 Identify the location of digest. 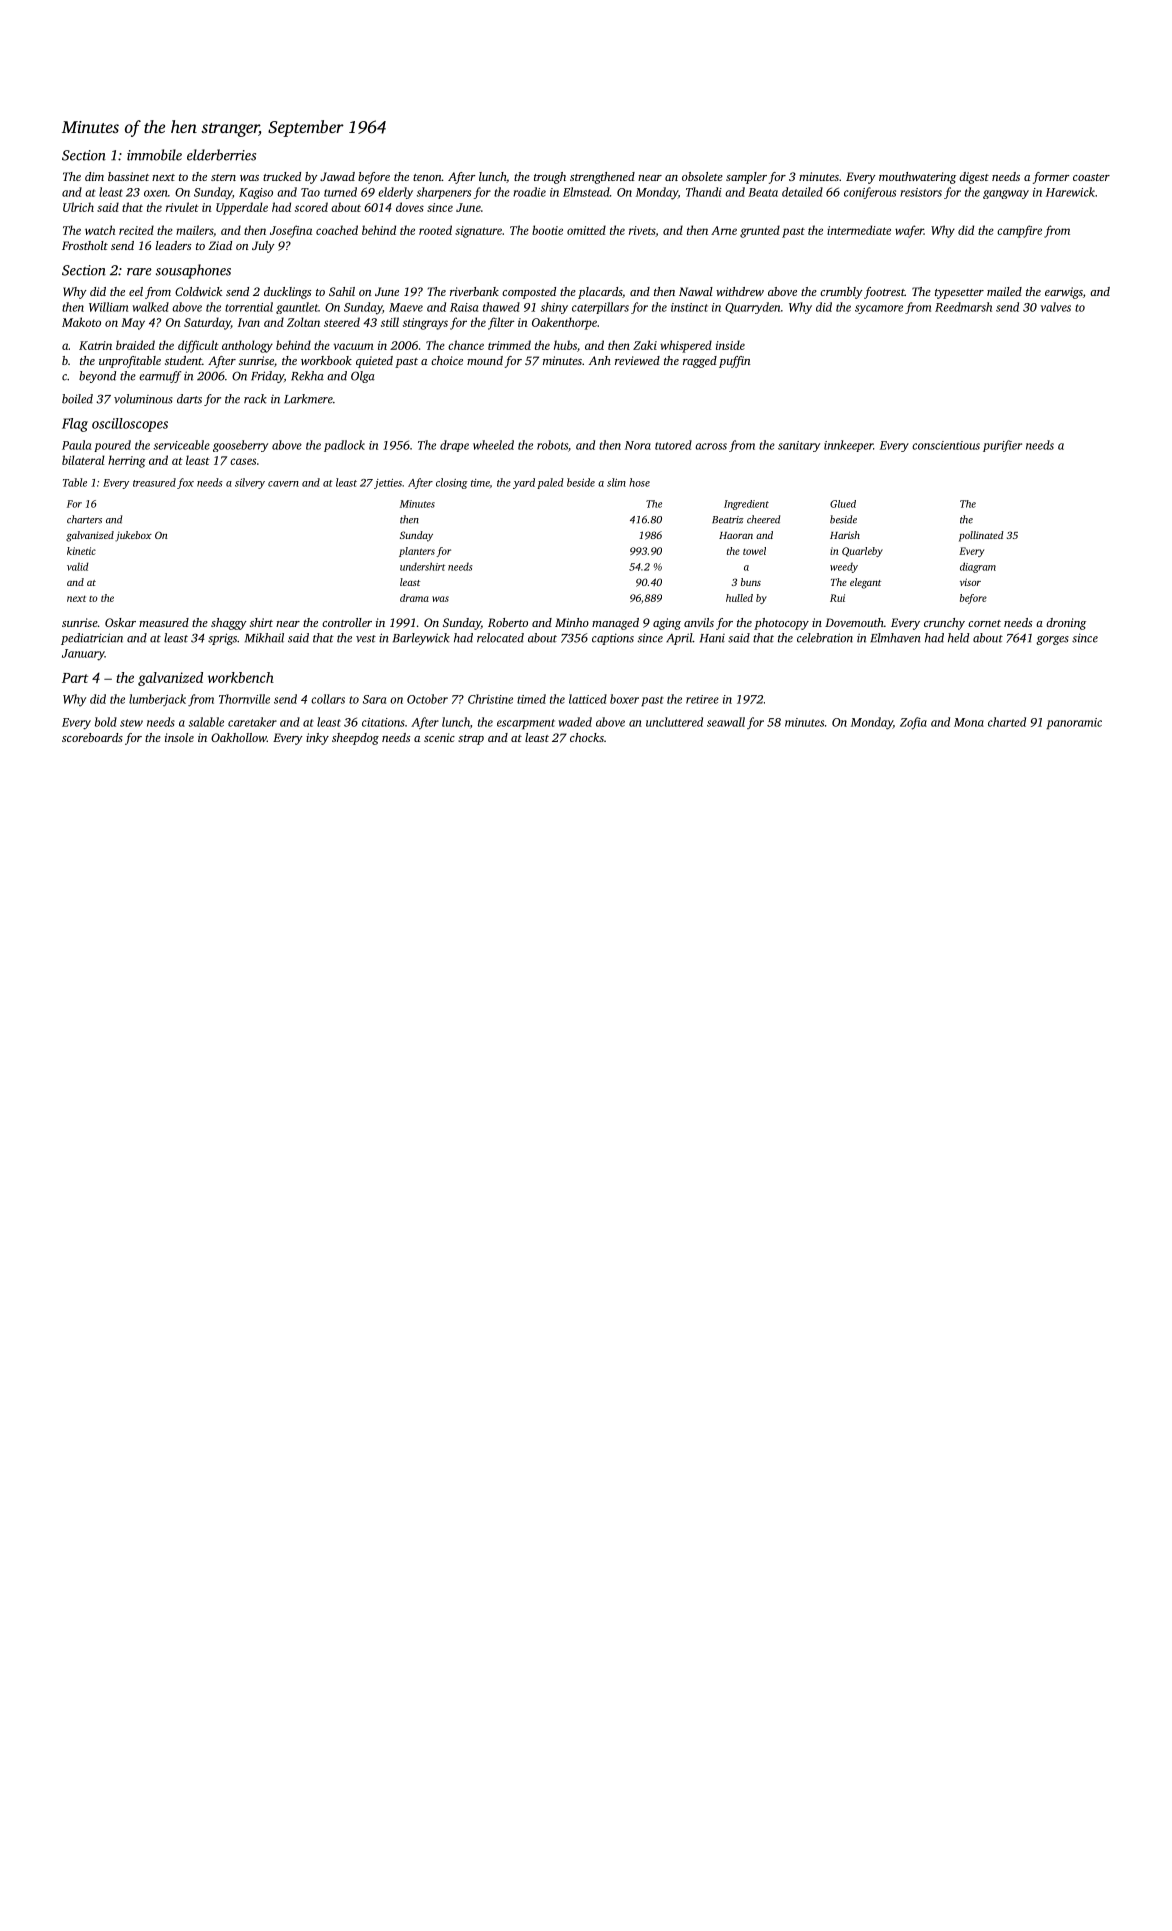
(974, 178).
